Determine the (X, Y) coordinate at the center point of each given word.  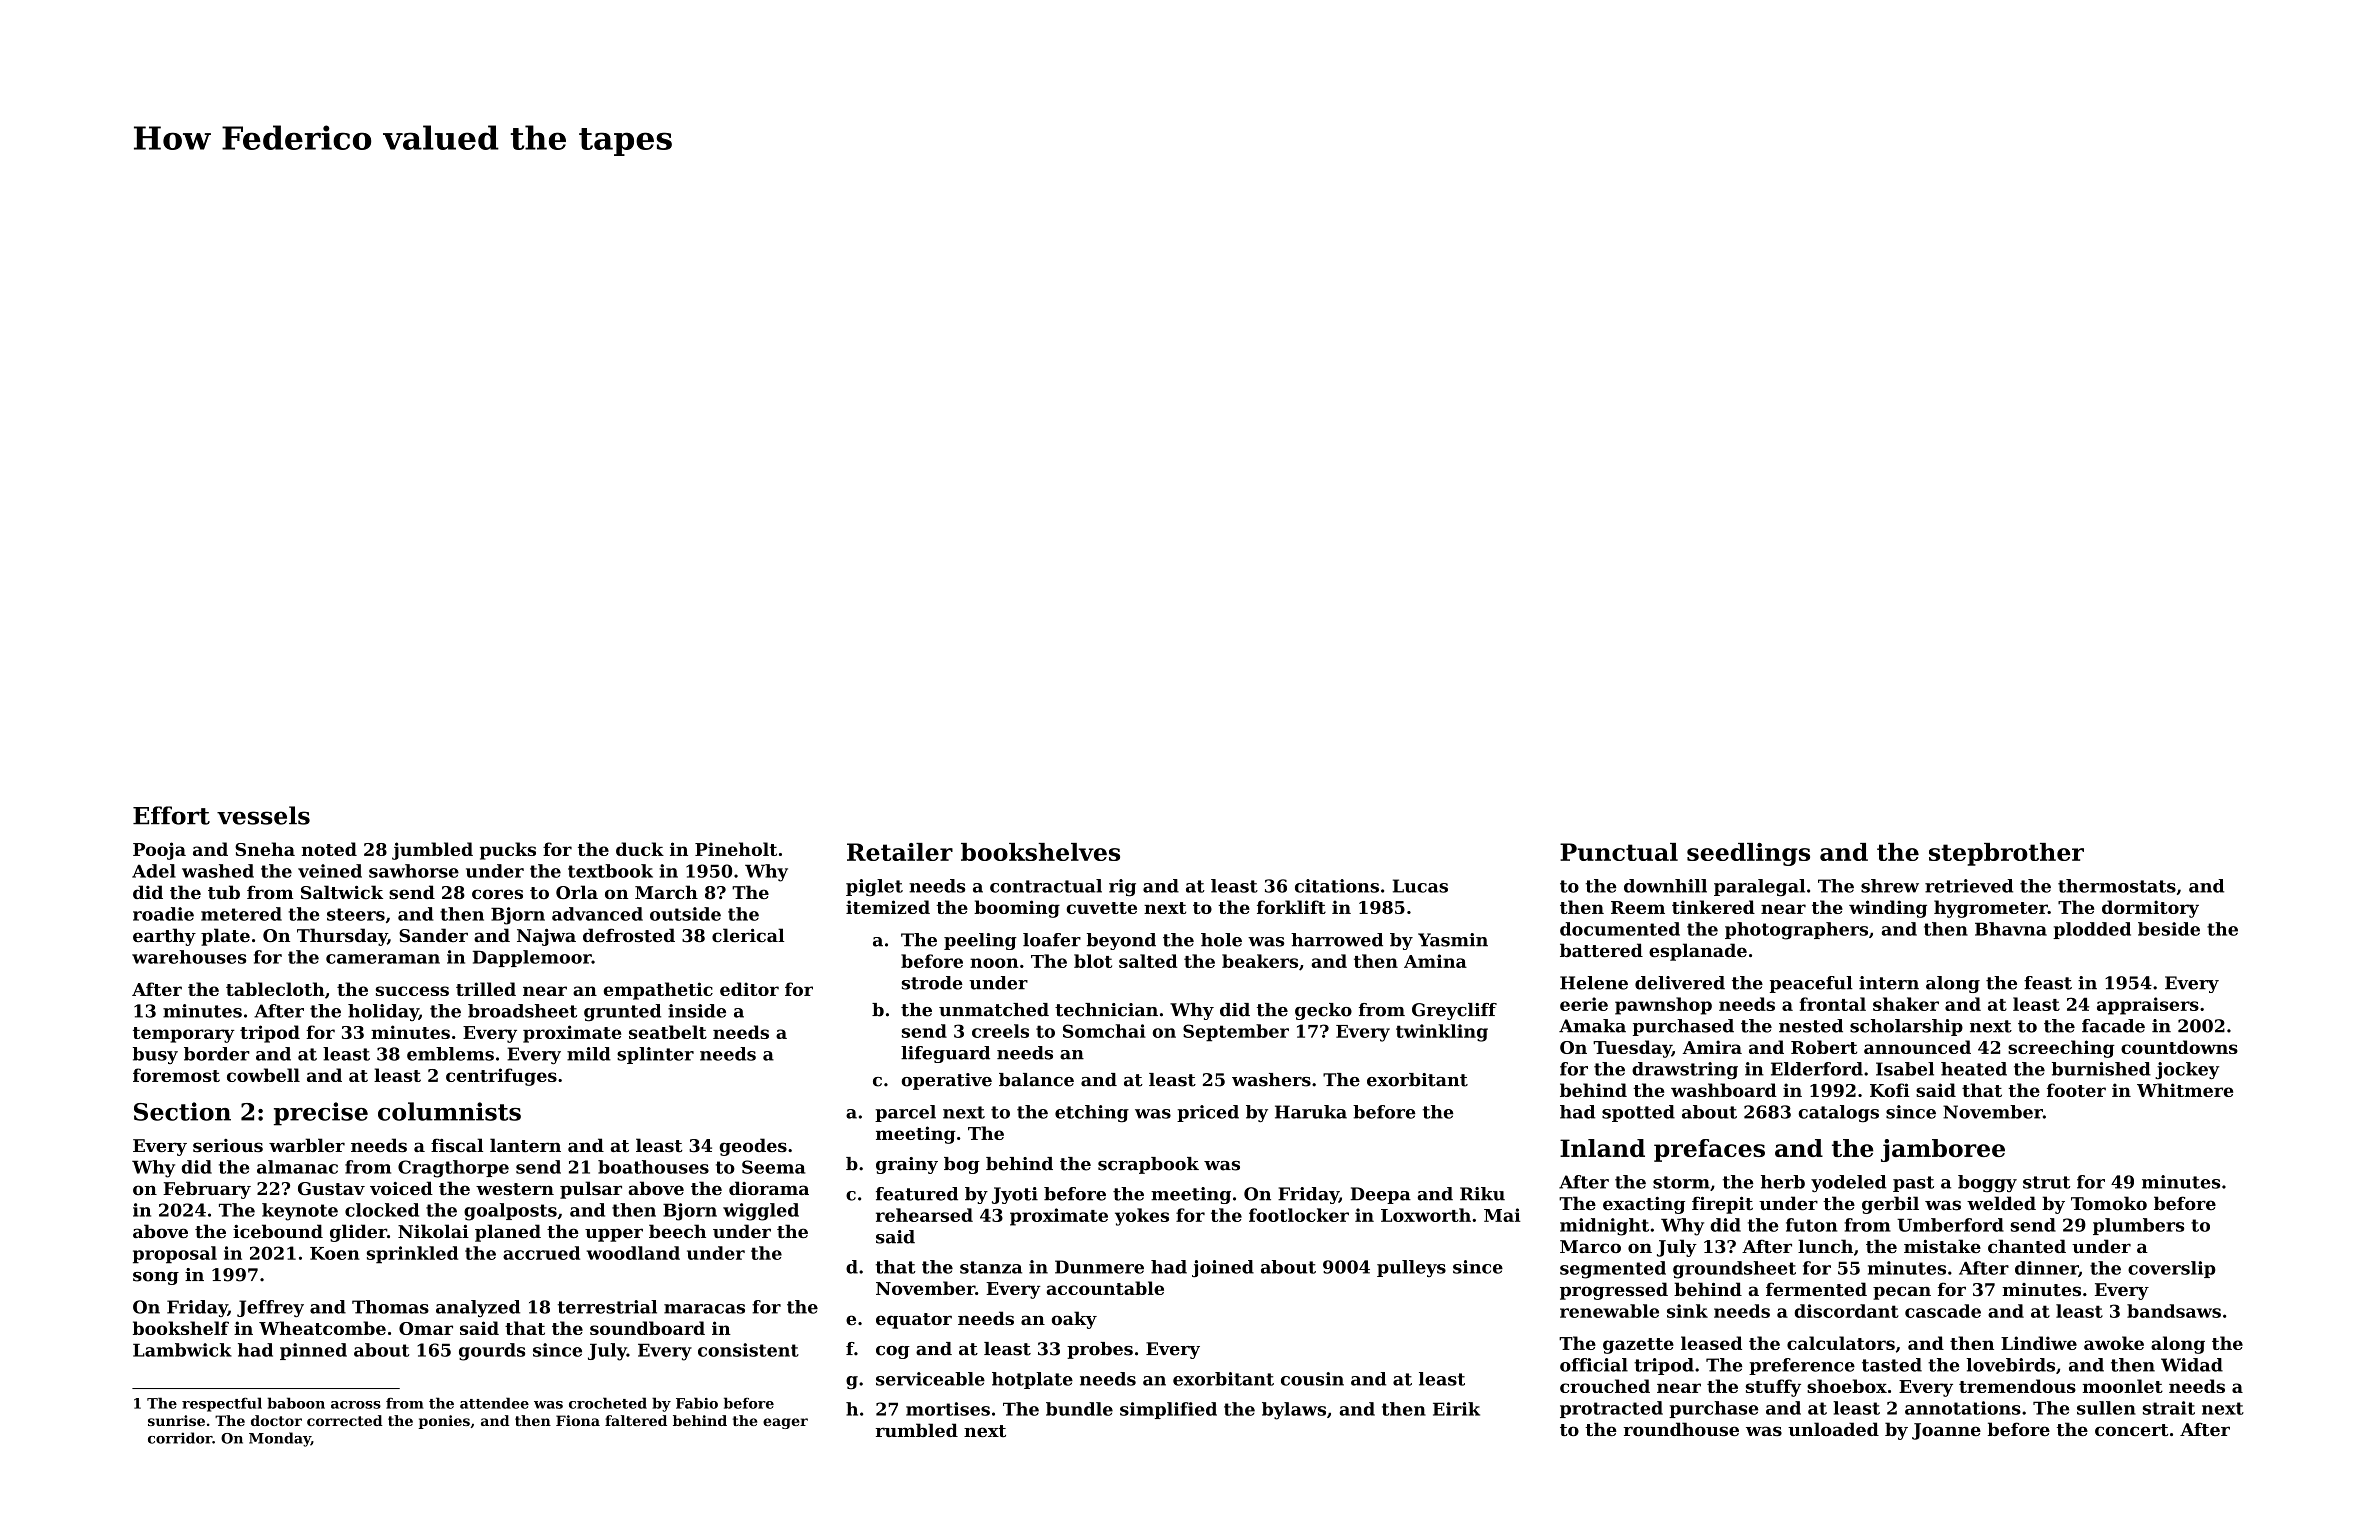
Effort (171, 815)
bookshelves (1040, 852)
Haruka (1311, 1112)
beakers (1260, 961)
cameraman (383, 959)
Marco (1590, 1246)
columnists (449, 1111)
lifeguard (945, 1054)
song (156, 1278)
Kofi (1890, 1090)
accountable (1105, 1288)
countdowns (2179, 1047)
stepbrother (2006, 854)
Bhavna (2011, 929)
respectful (222, 1404)
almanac (297, 1167)
